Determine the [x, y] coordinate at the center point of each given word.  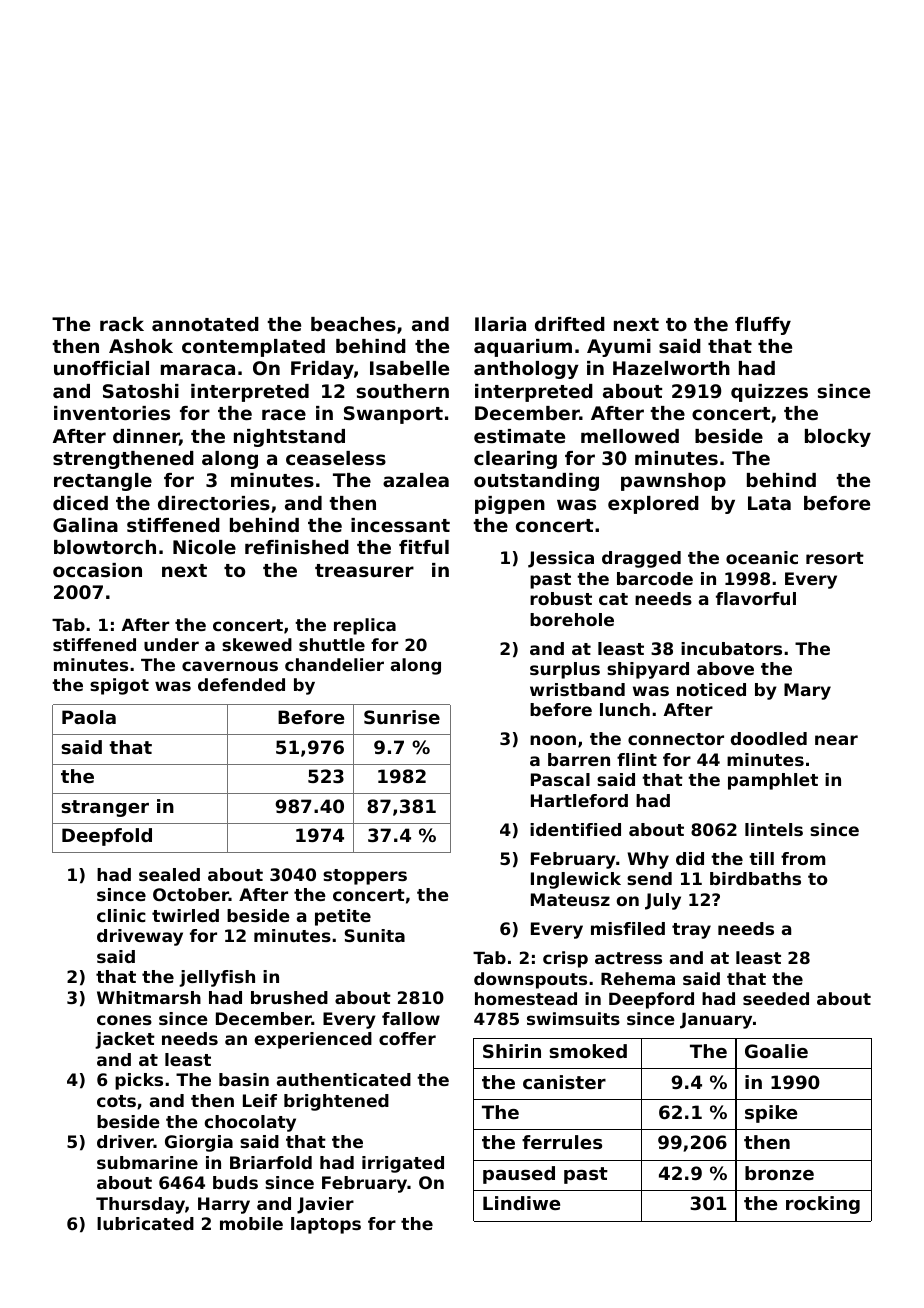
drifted [570, 324]
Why [648, 860]
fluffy [763, 326]
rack [122, 324]
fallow [411, 1018]
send [649, 878]
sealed [169, 874]
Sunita [375, 935]
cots [116, 1101]
